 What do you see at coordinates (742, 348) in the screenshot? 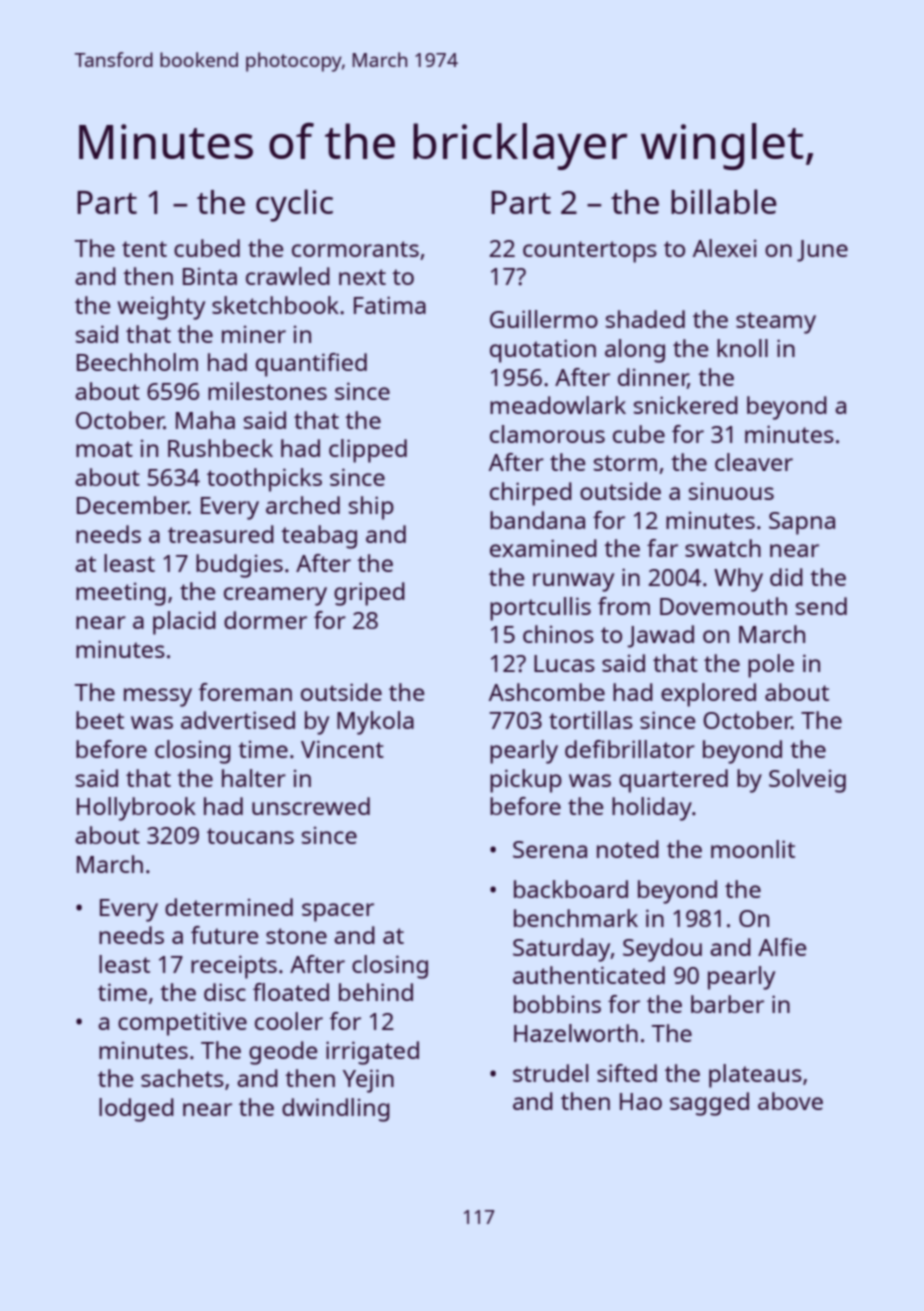
I see `knoll` at bounding box center [742, 348].
